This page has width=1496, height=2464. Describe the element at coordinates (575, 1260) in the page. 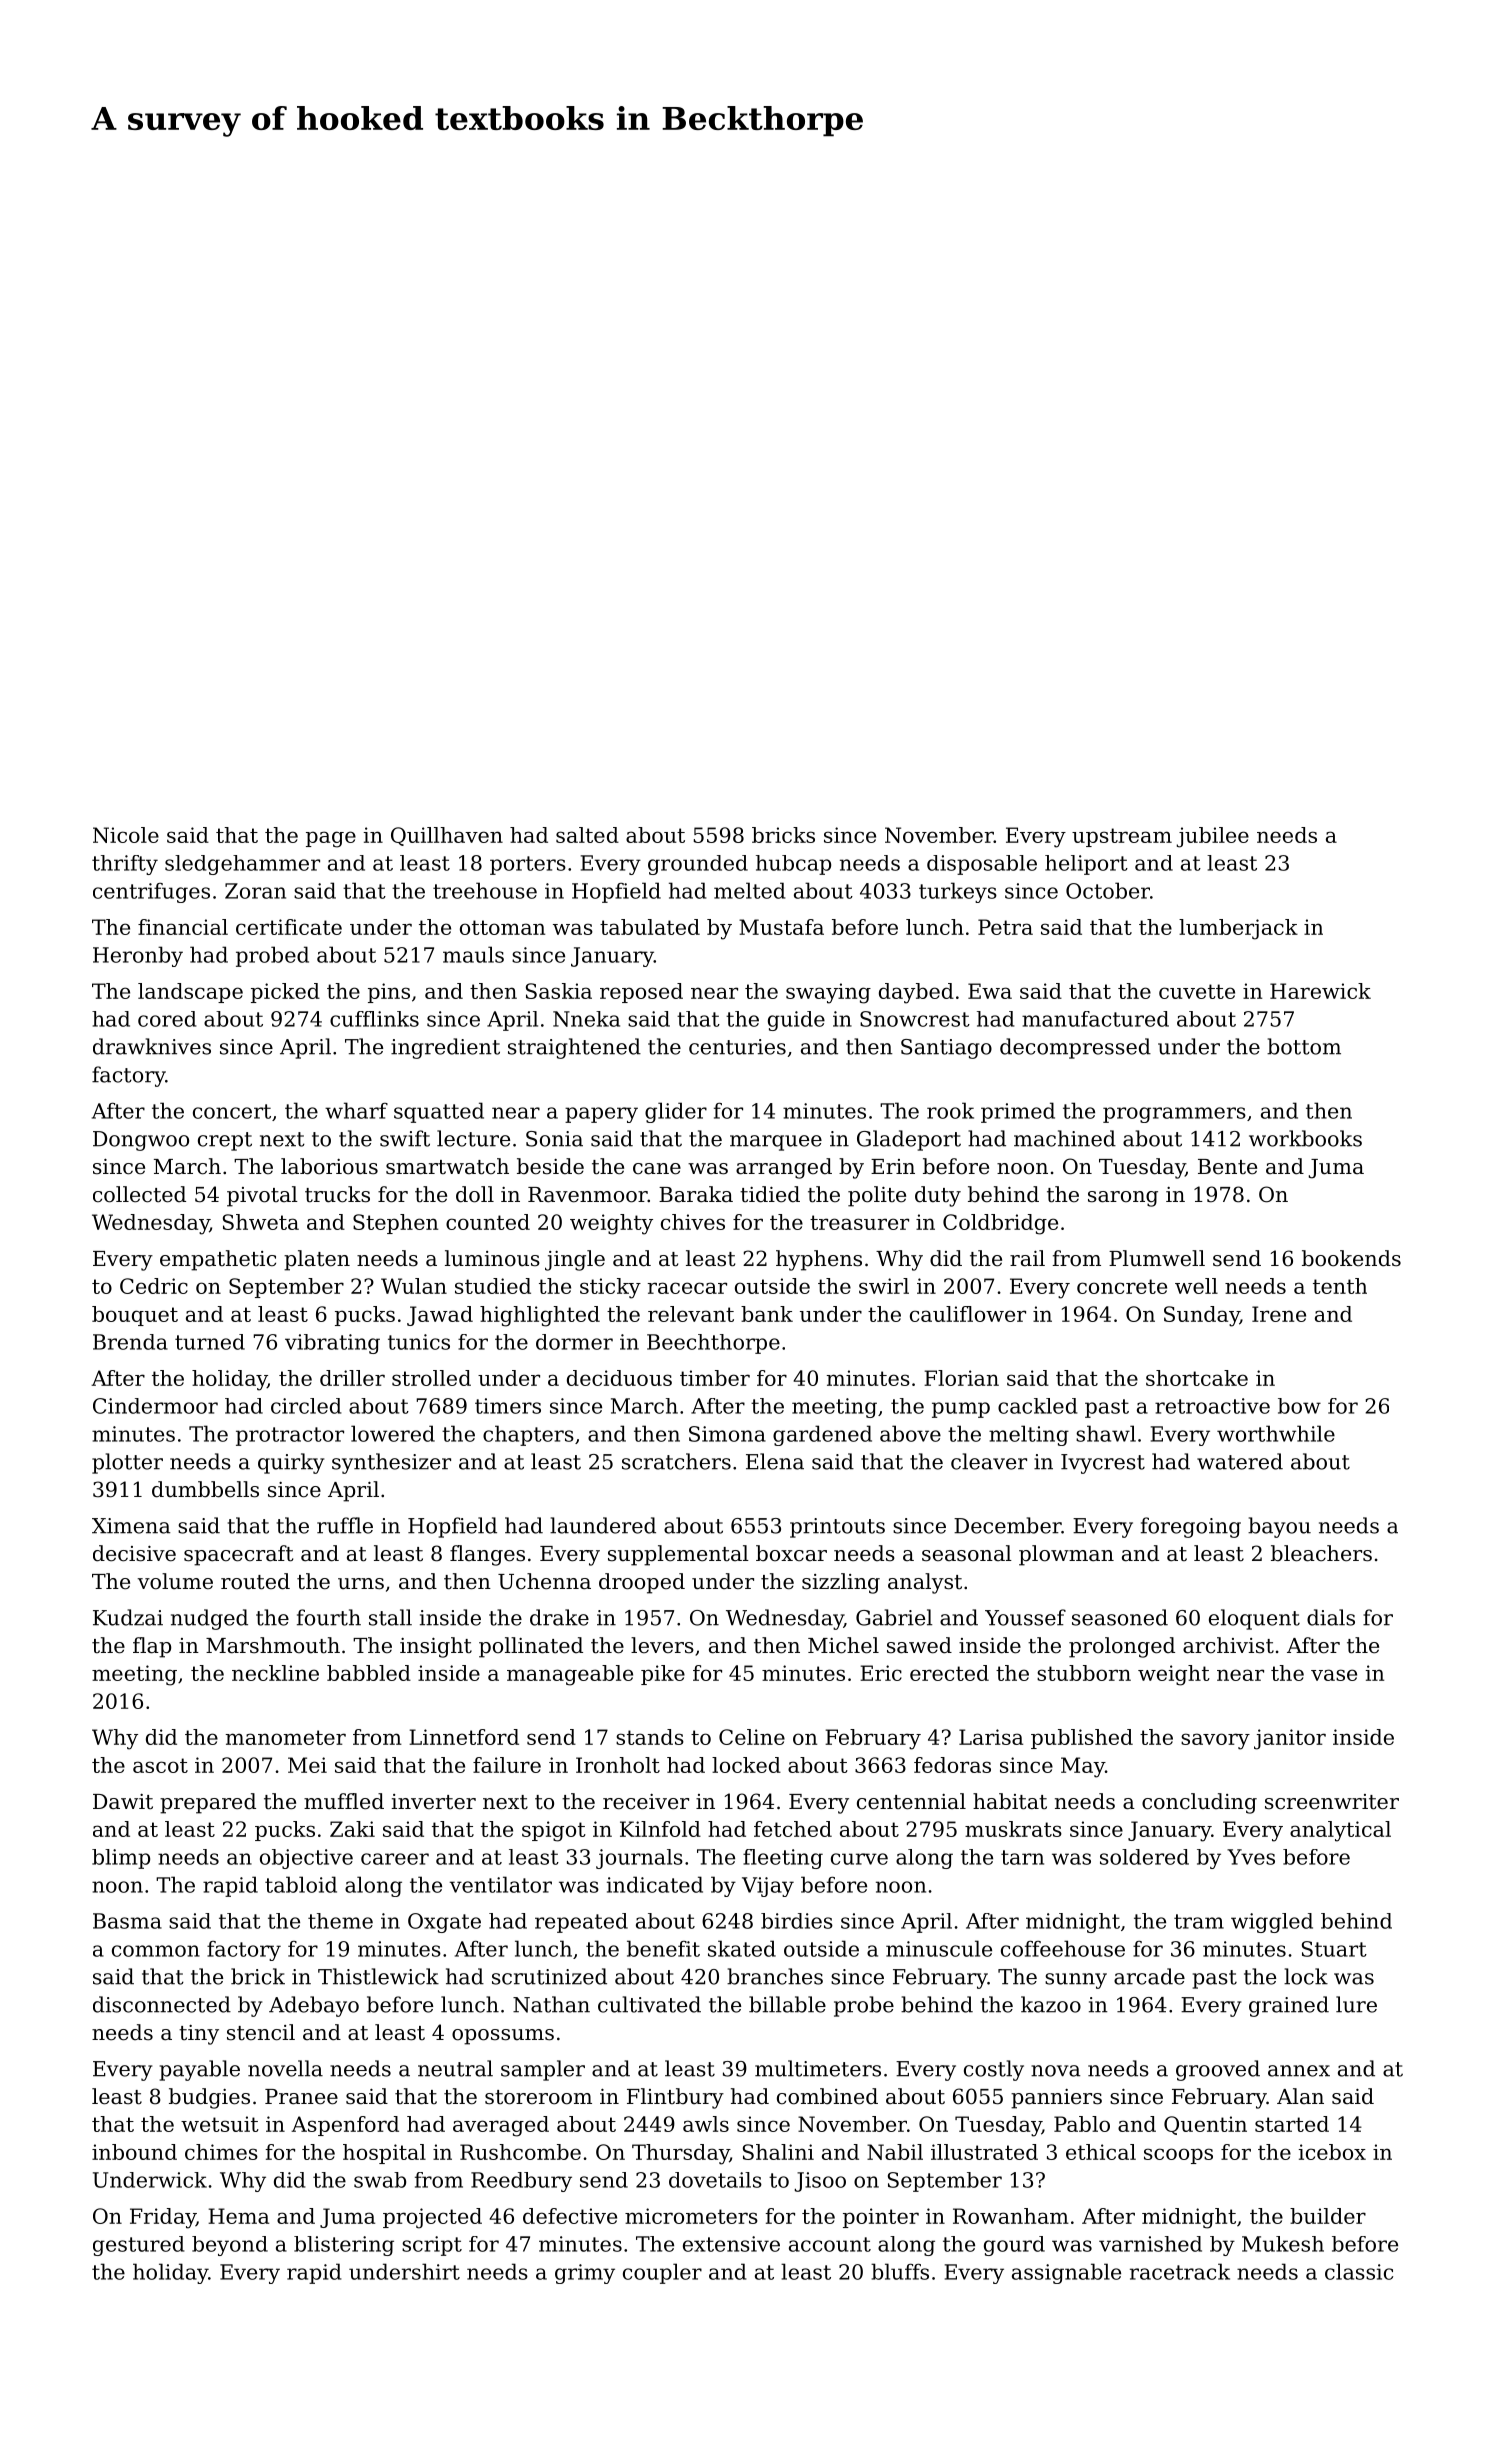

I see `jingle` at that location.
